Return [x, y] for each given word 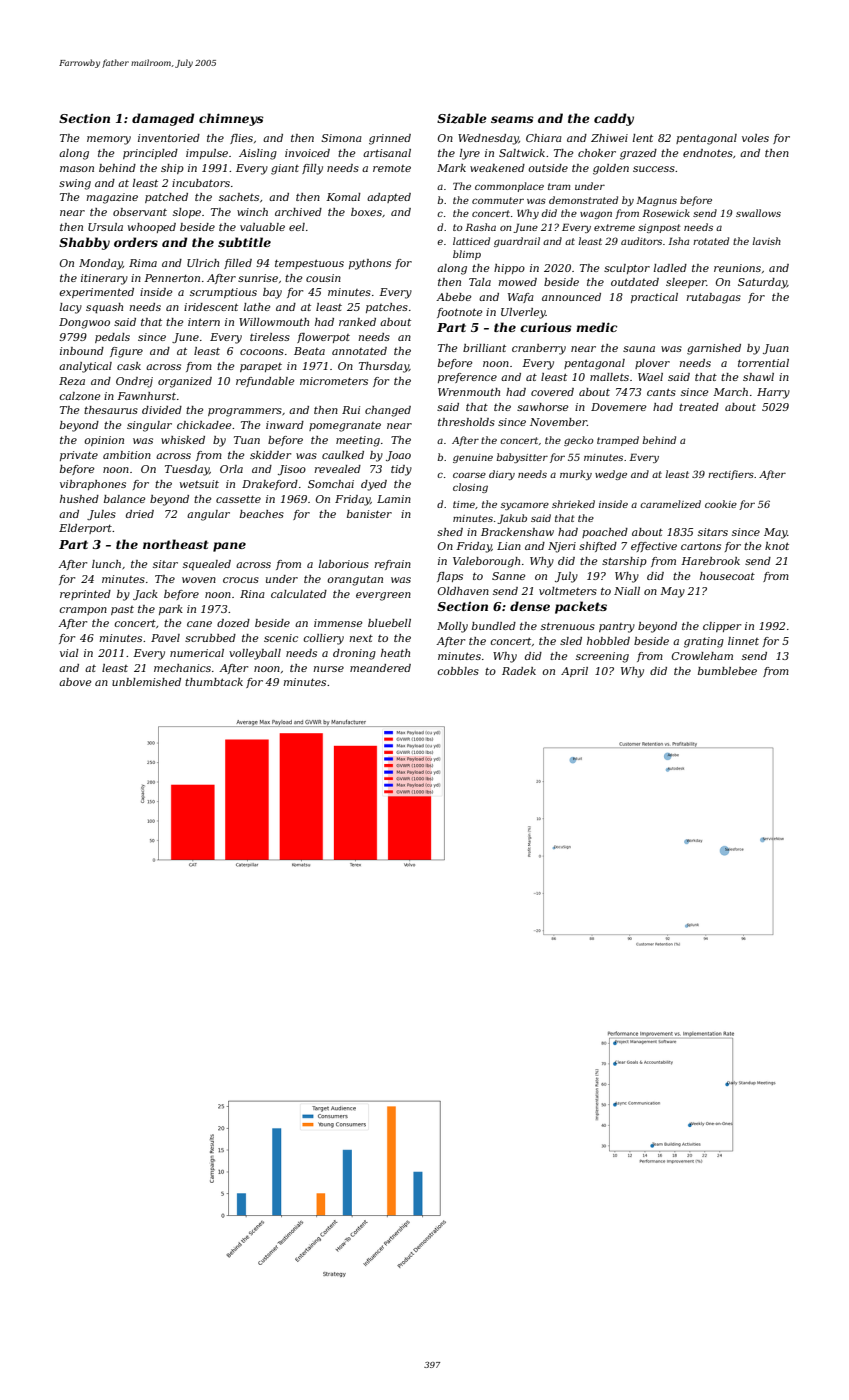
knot [777, 546]
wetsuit [199, 484]
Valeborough [486, 562]
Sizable [462, 118]
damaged [163, 119]
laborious [344, 564]
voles [755, 138]
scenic [281, 638]
